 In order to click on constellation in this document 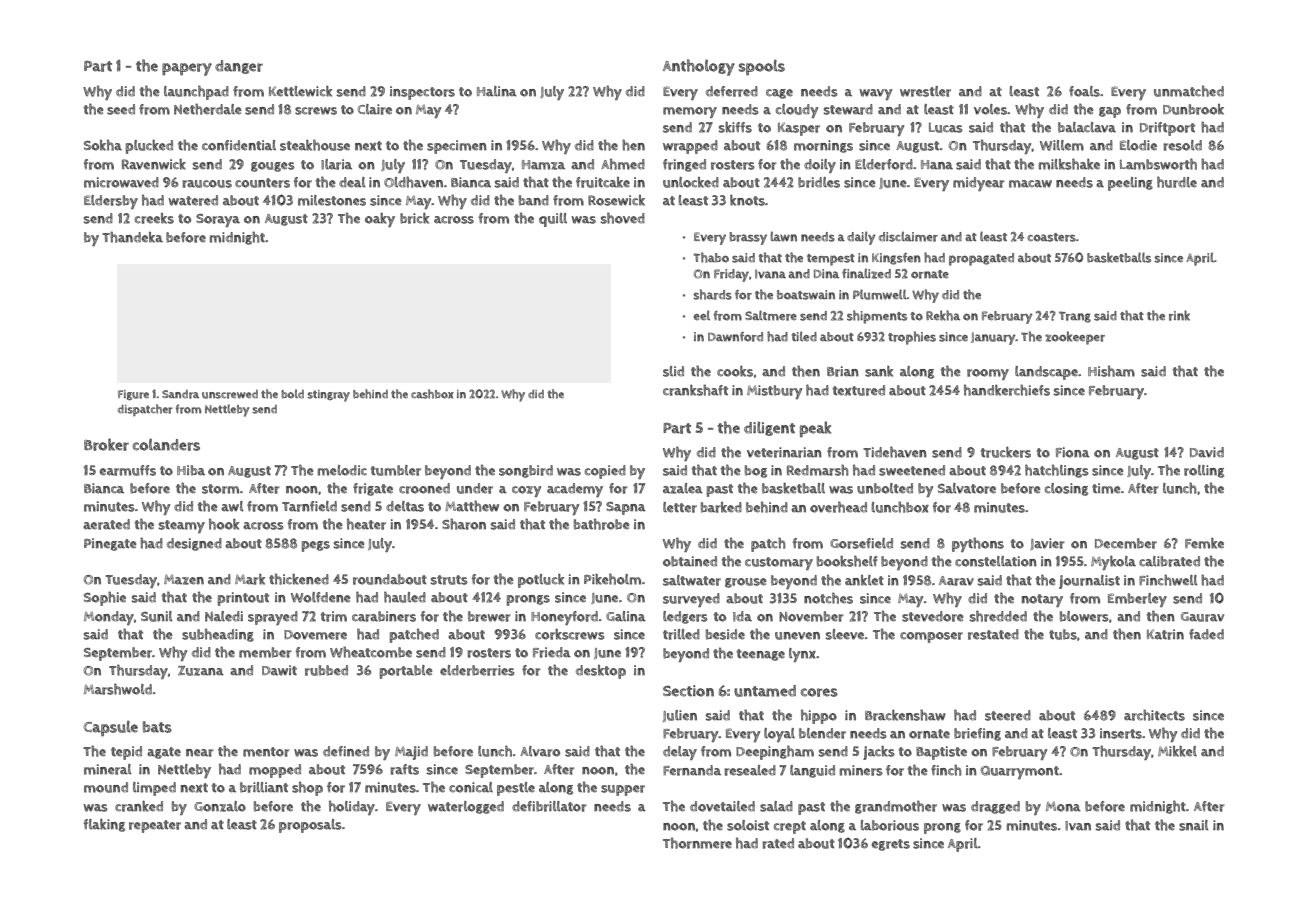, I will do `click(996, 561)`.
